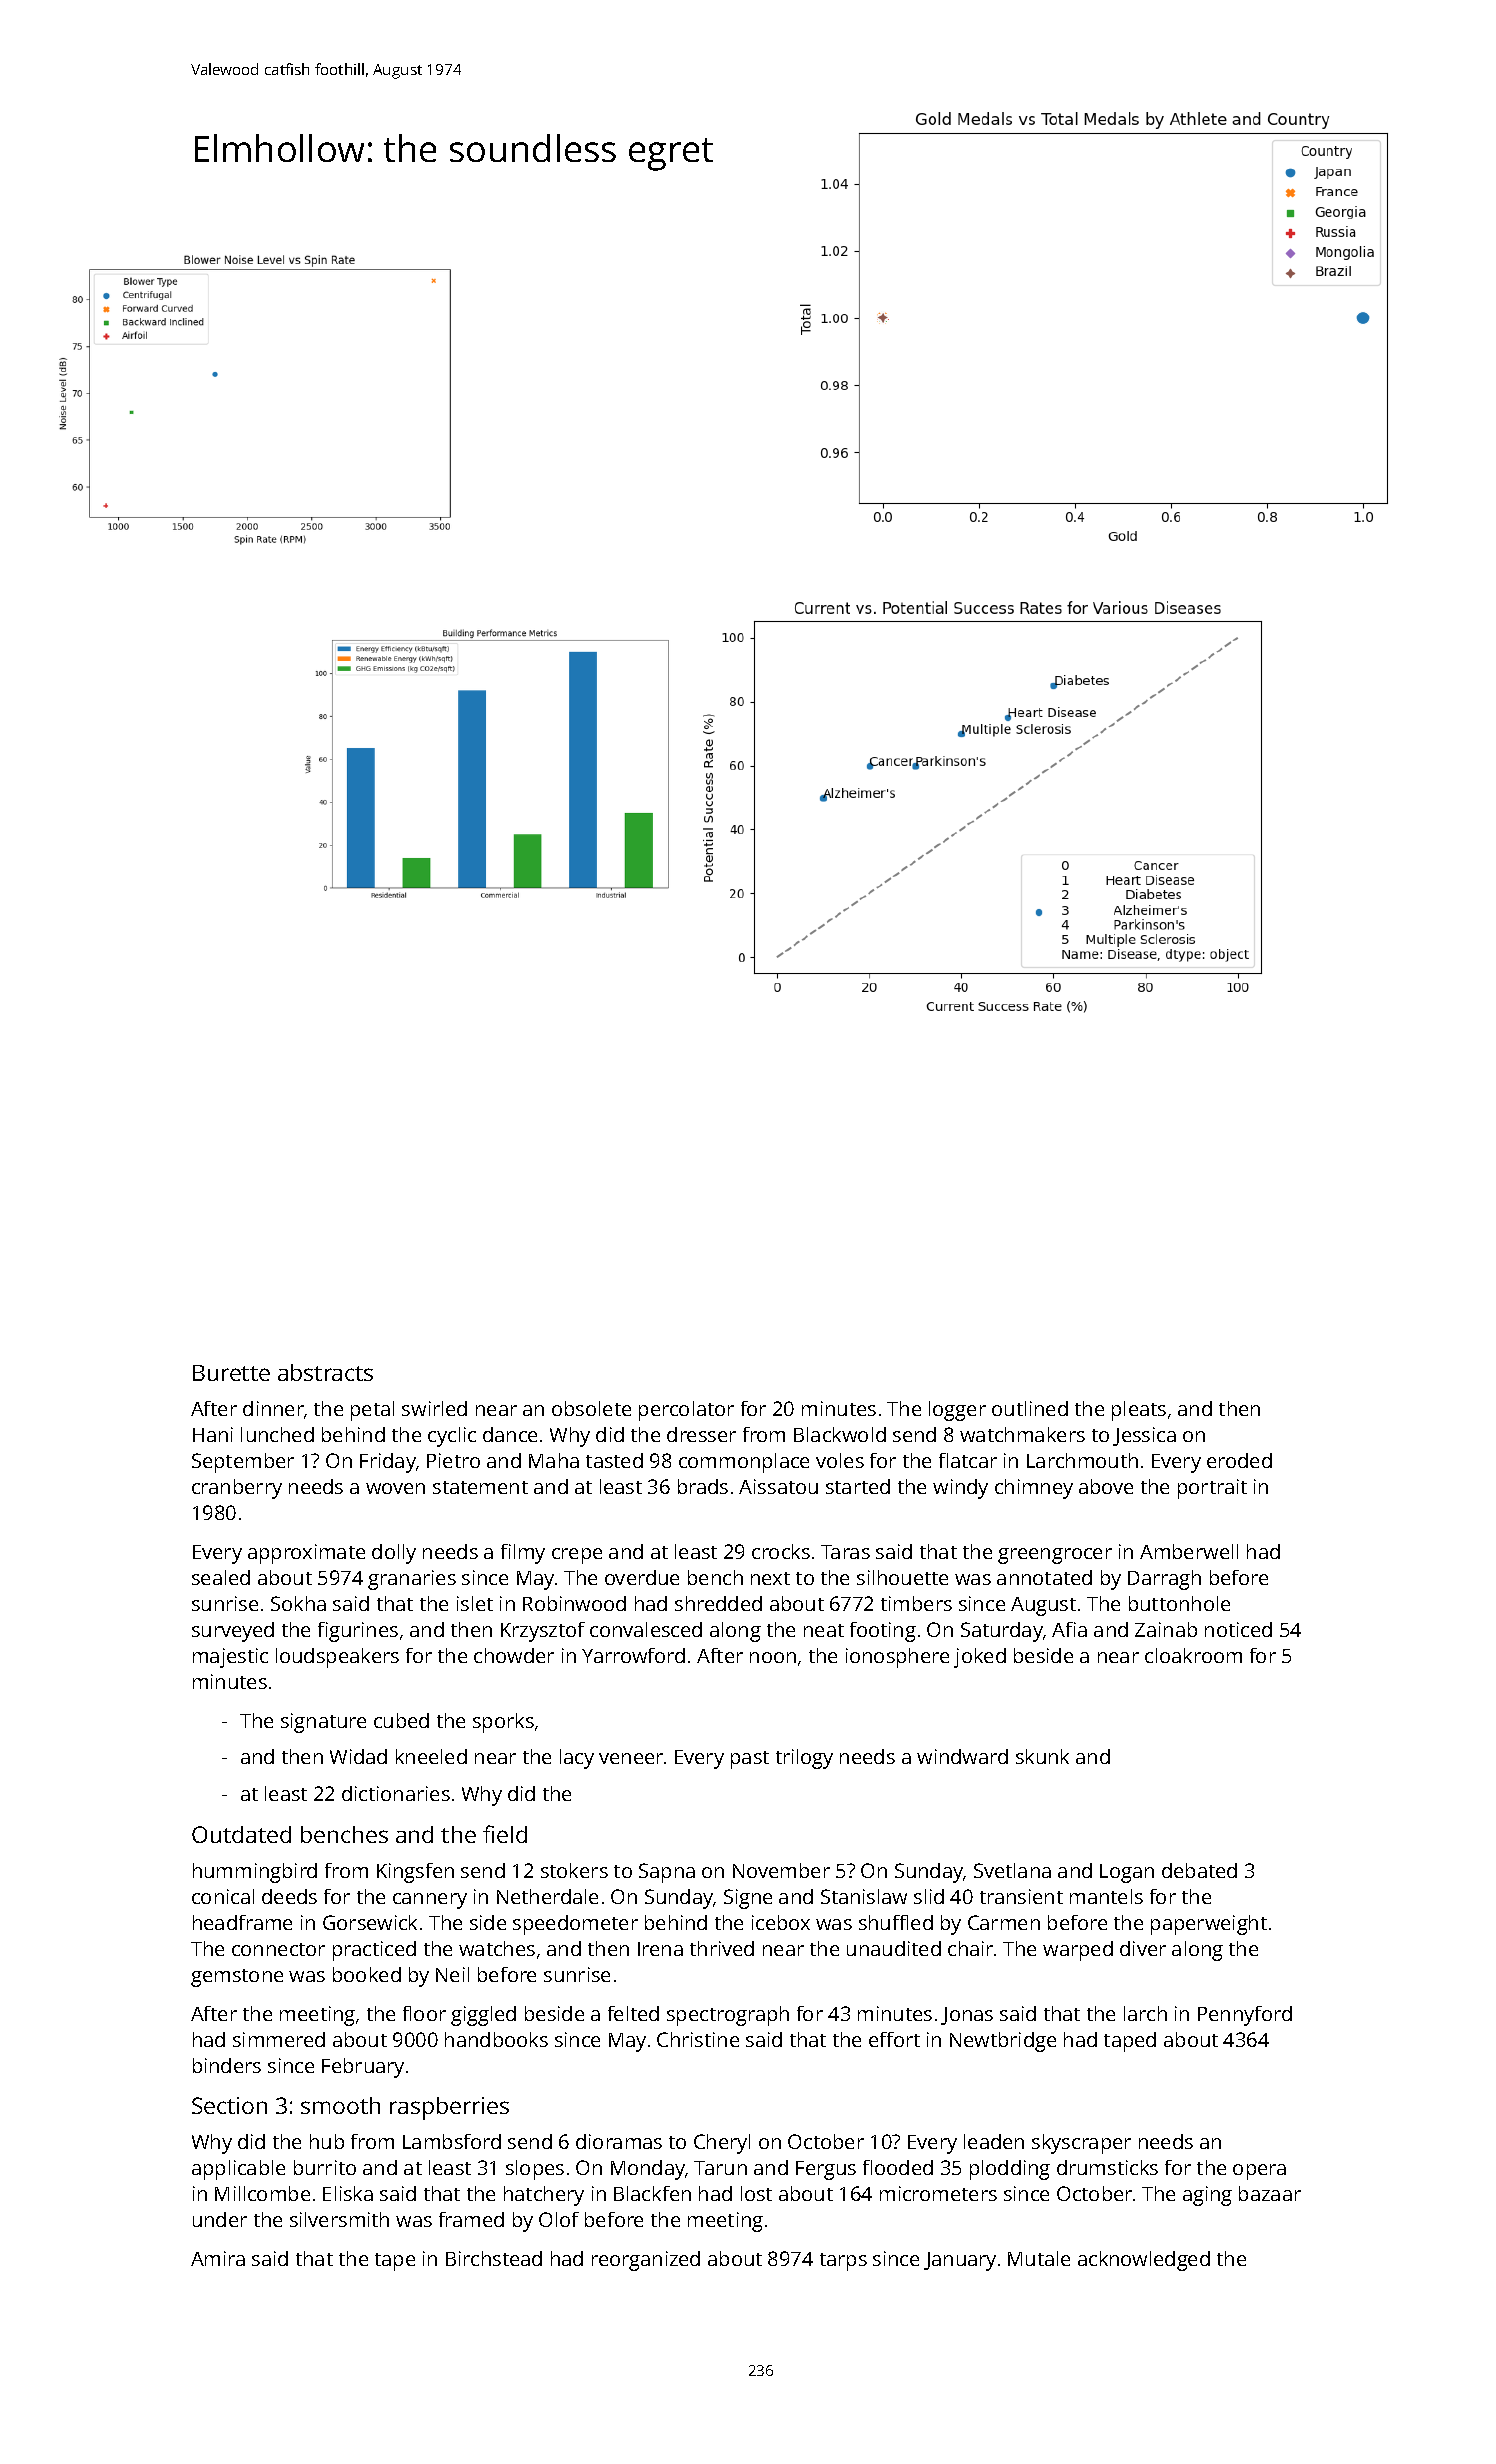 This screenshot has height=2464, width=1496. What do you see at coordinates (241, 1834) in the screenshot?
I see `Outdated` at bounding box center [241, 1834].
